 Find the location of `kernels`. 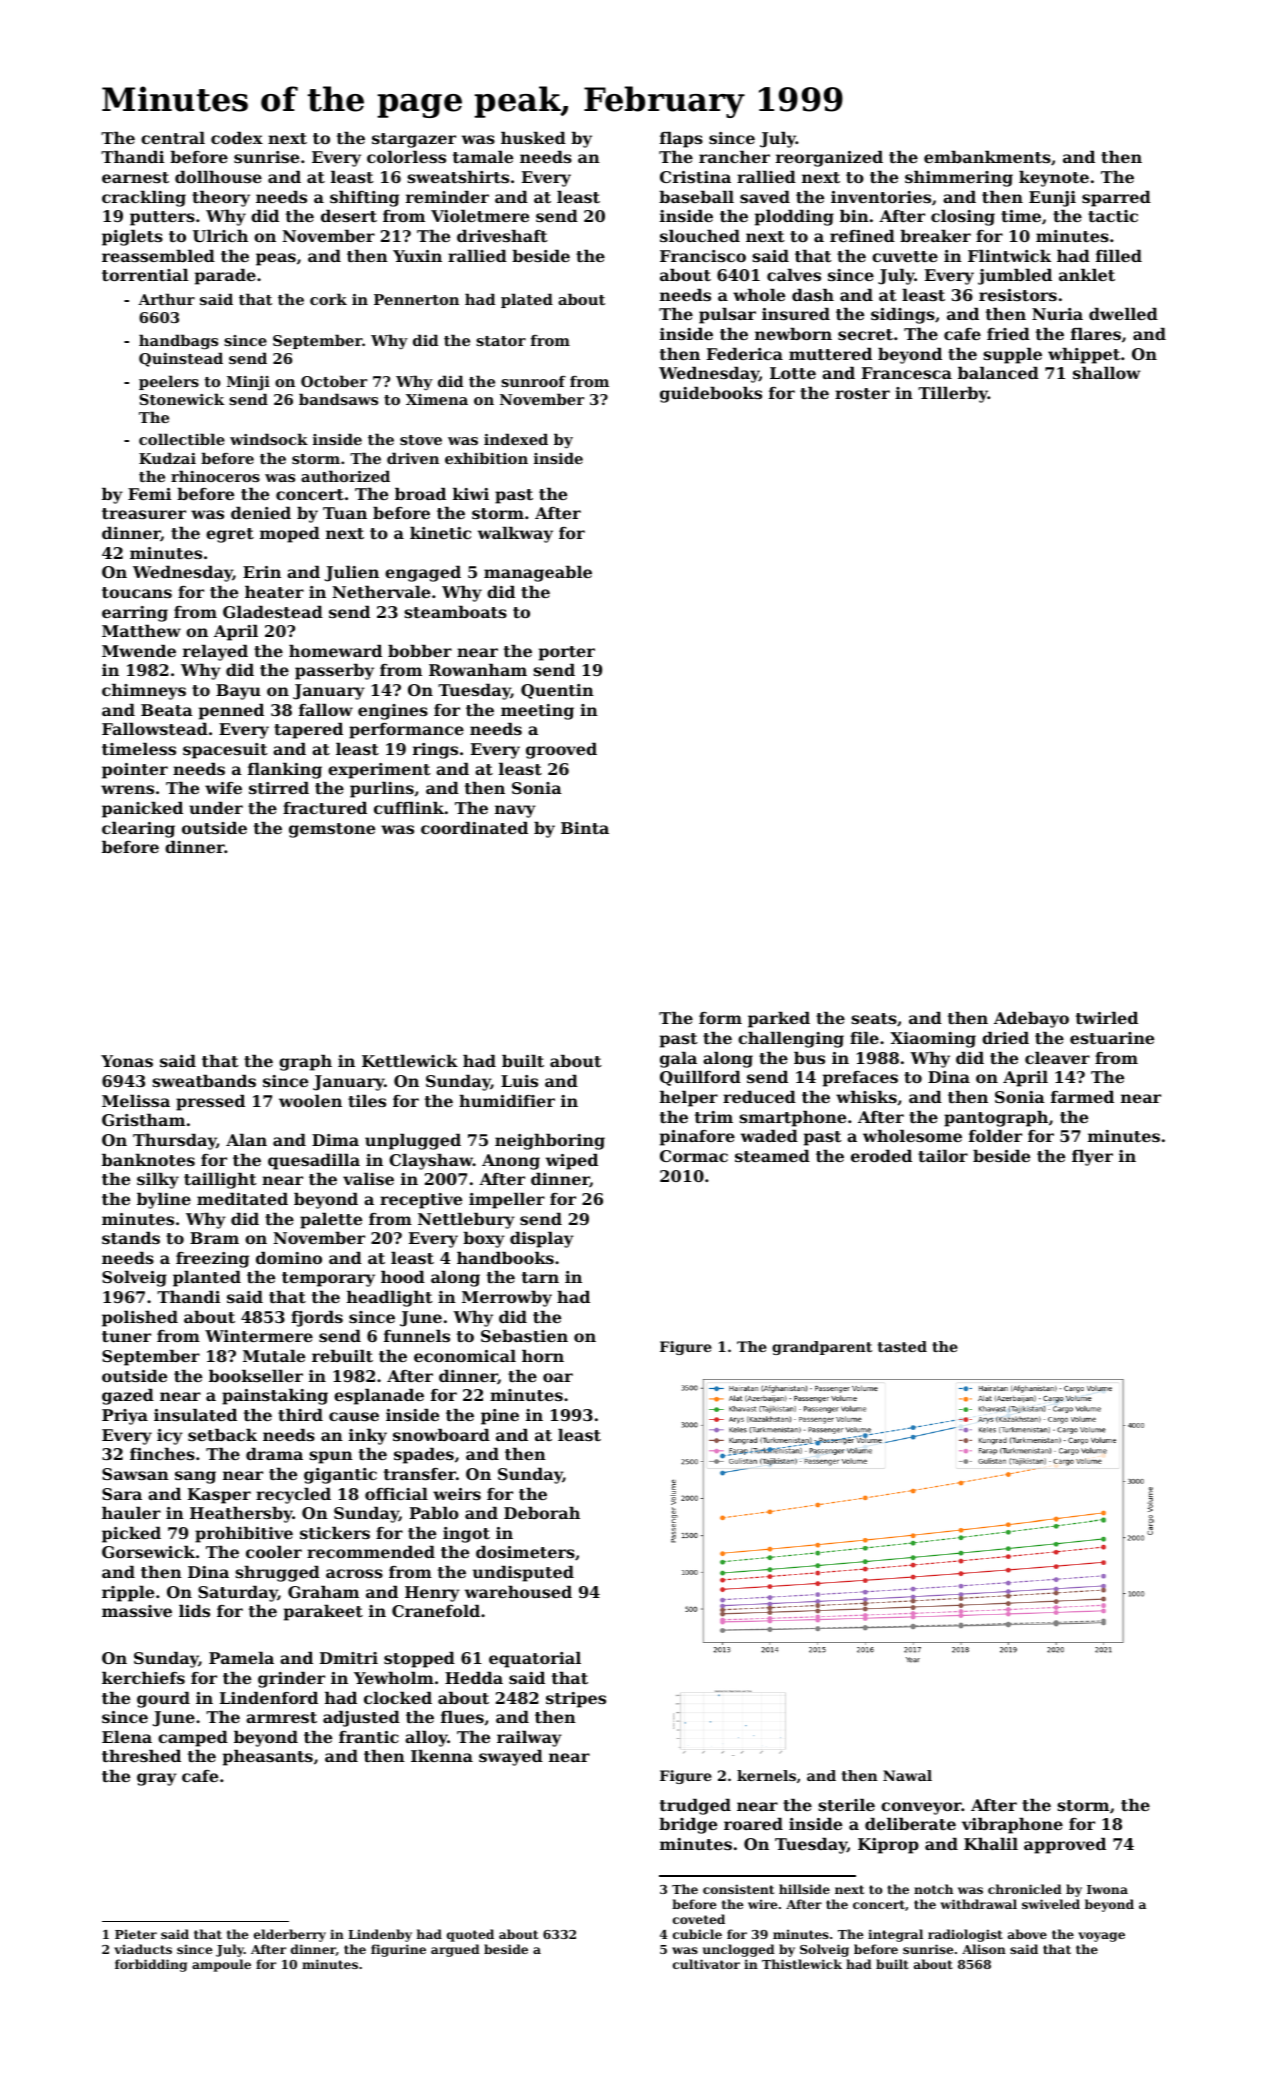

kernels is located at coordinates (766, 1775).
